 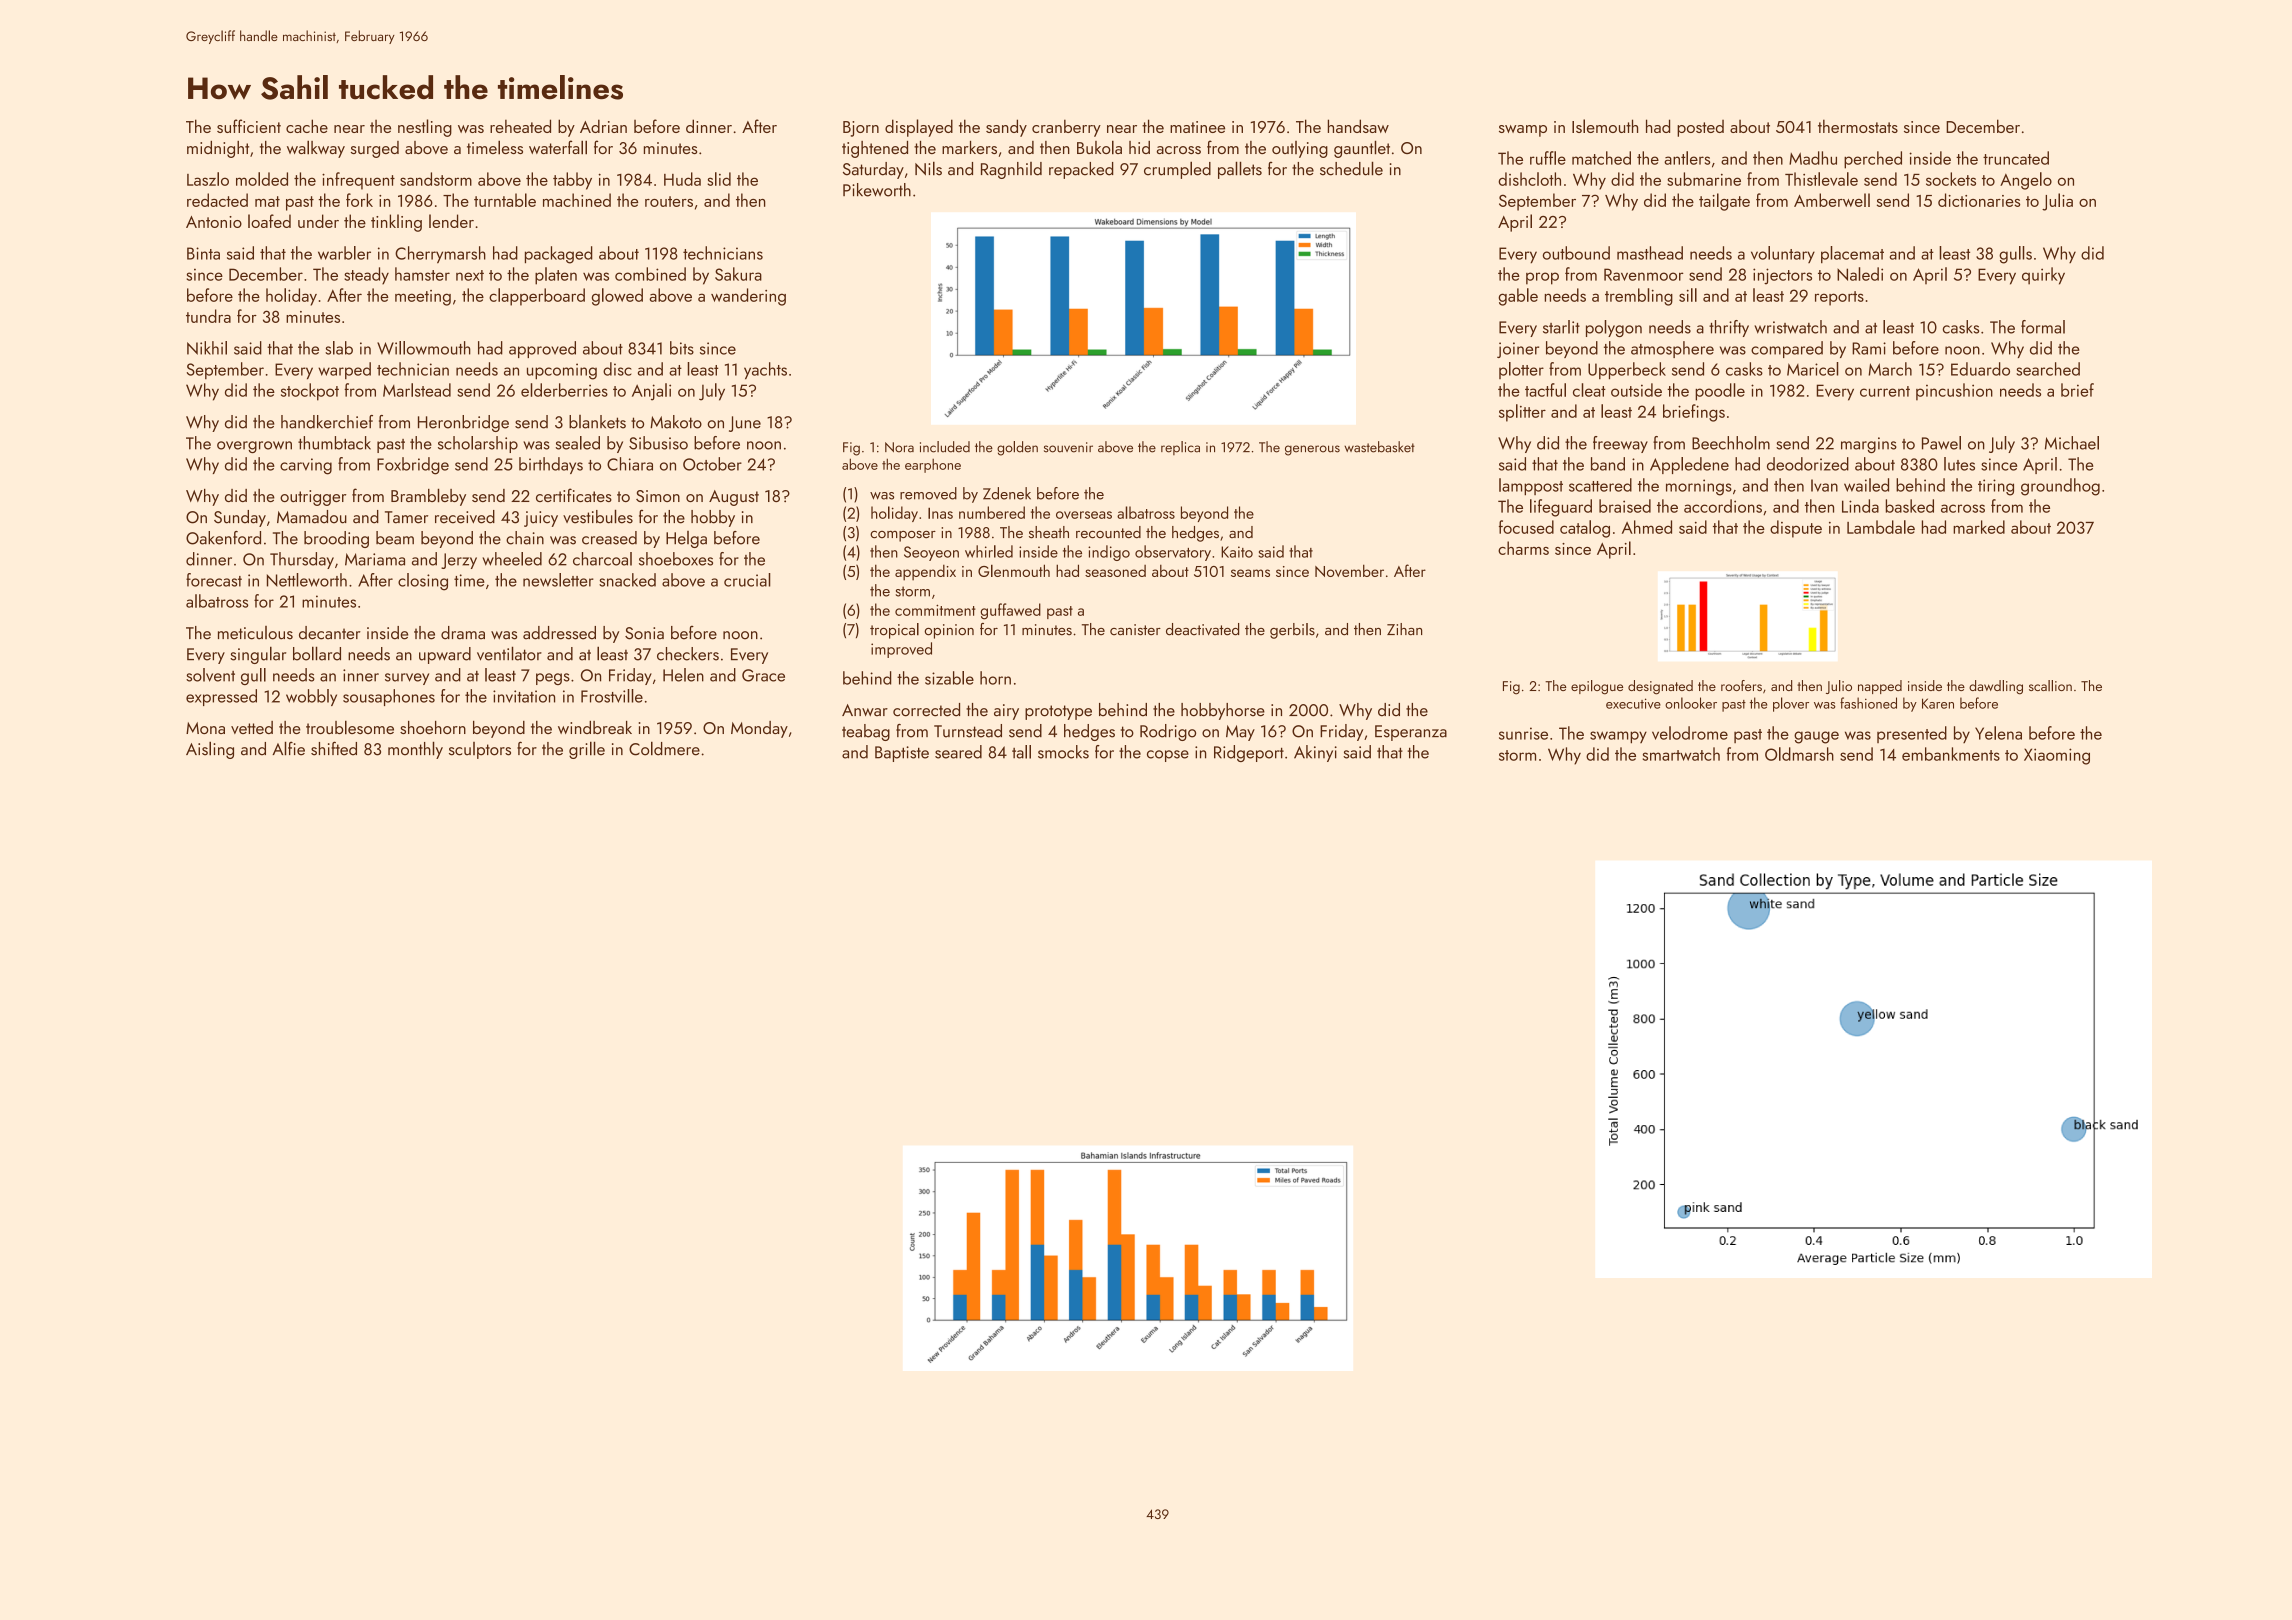 I want to click on carving, so click(x=306, y=466).
